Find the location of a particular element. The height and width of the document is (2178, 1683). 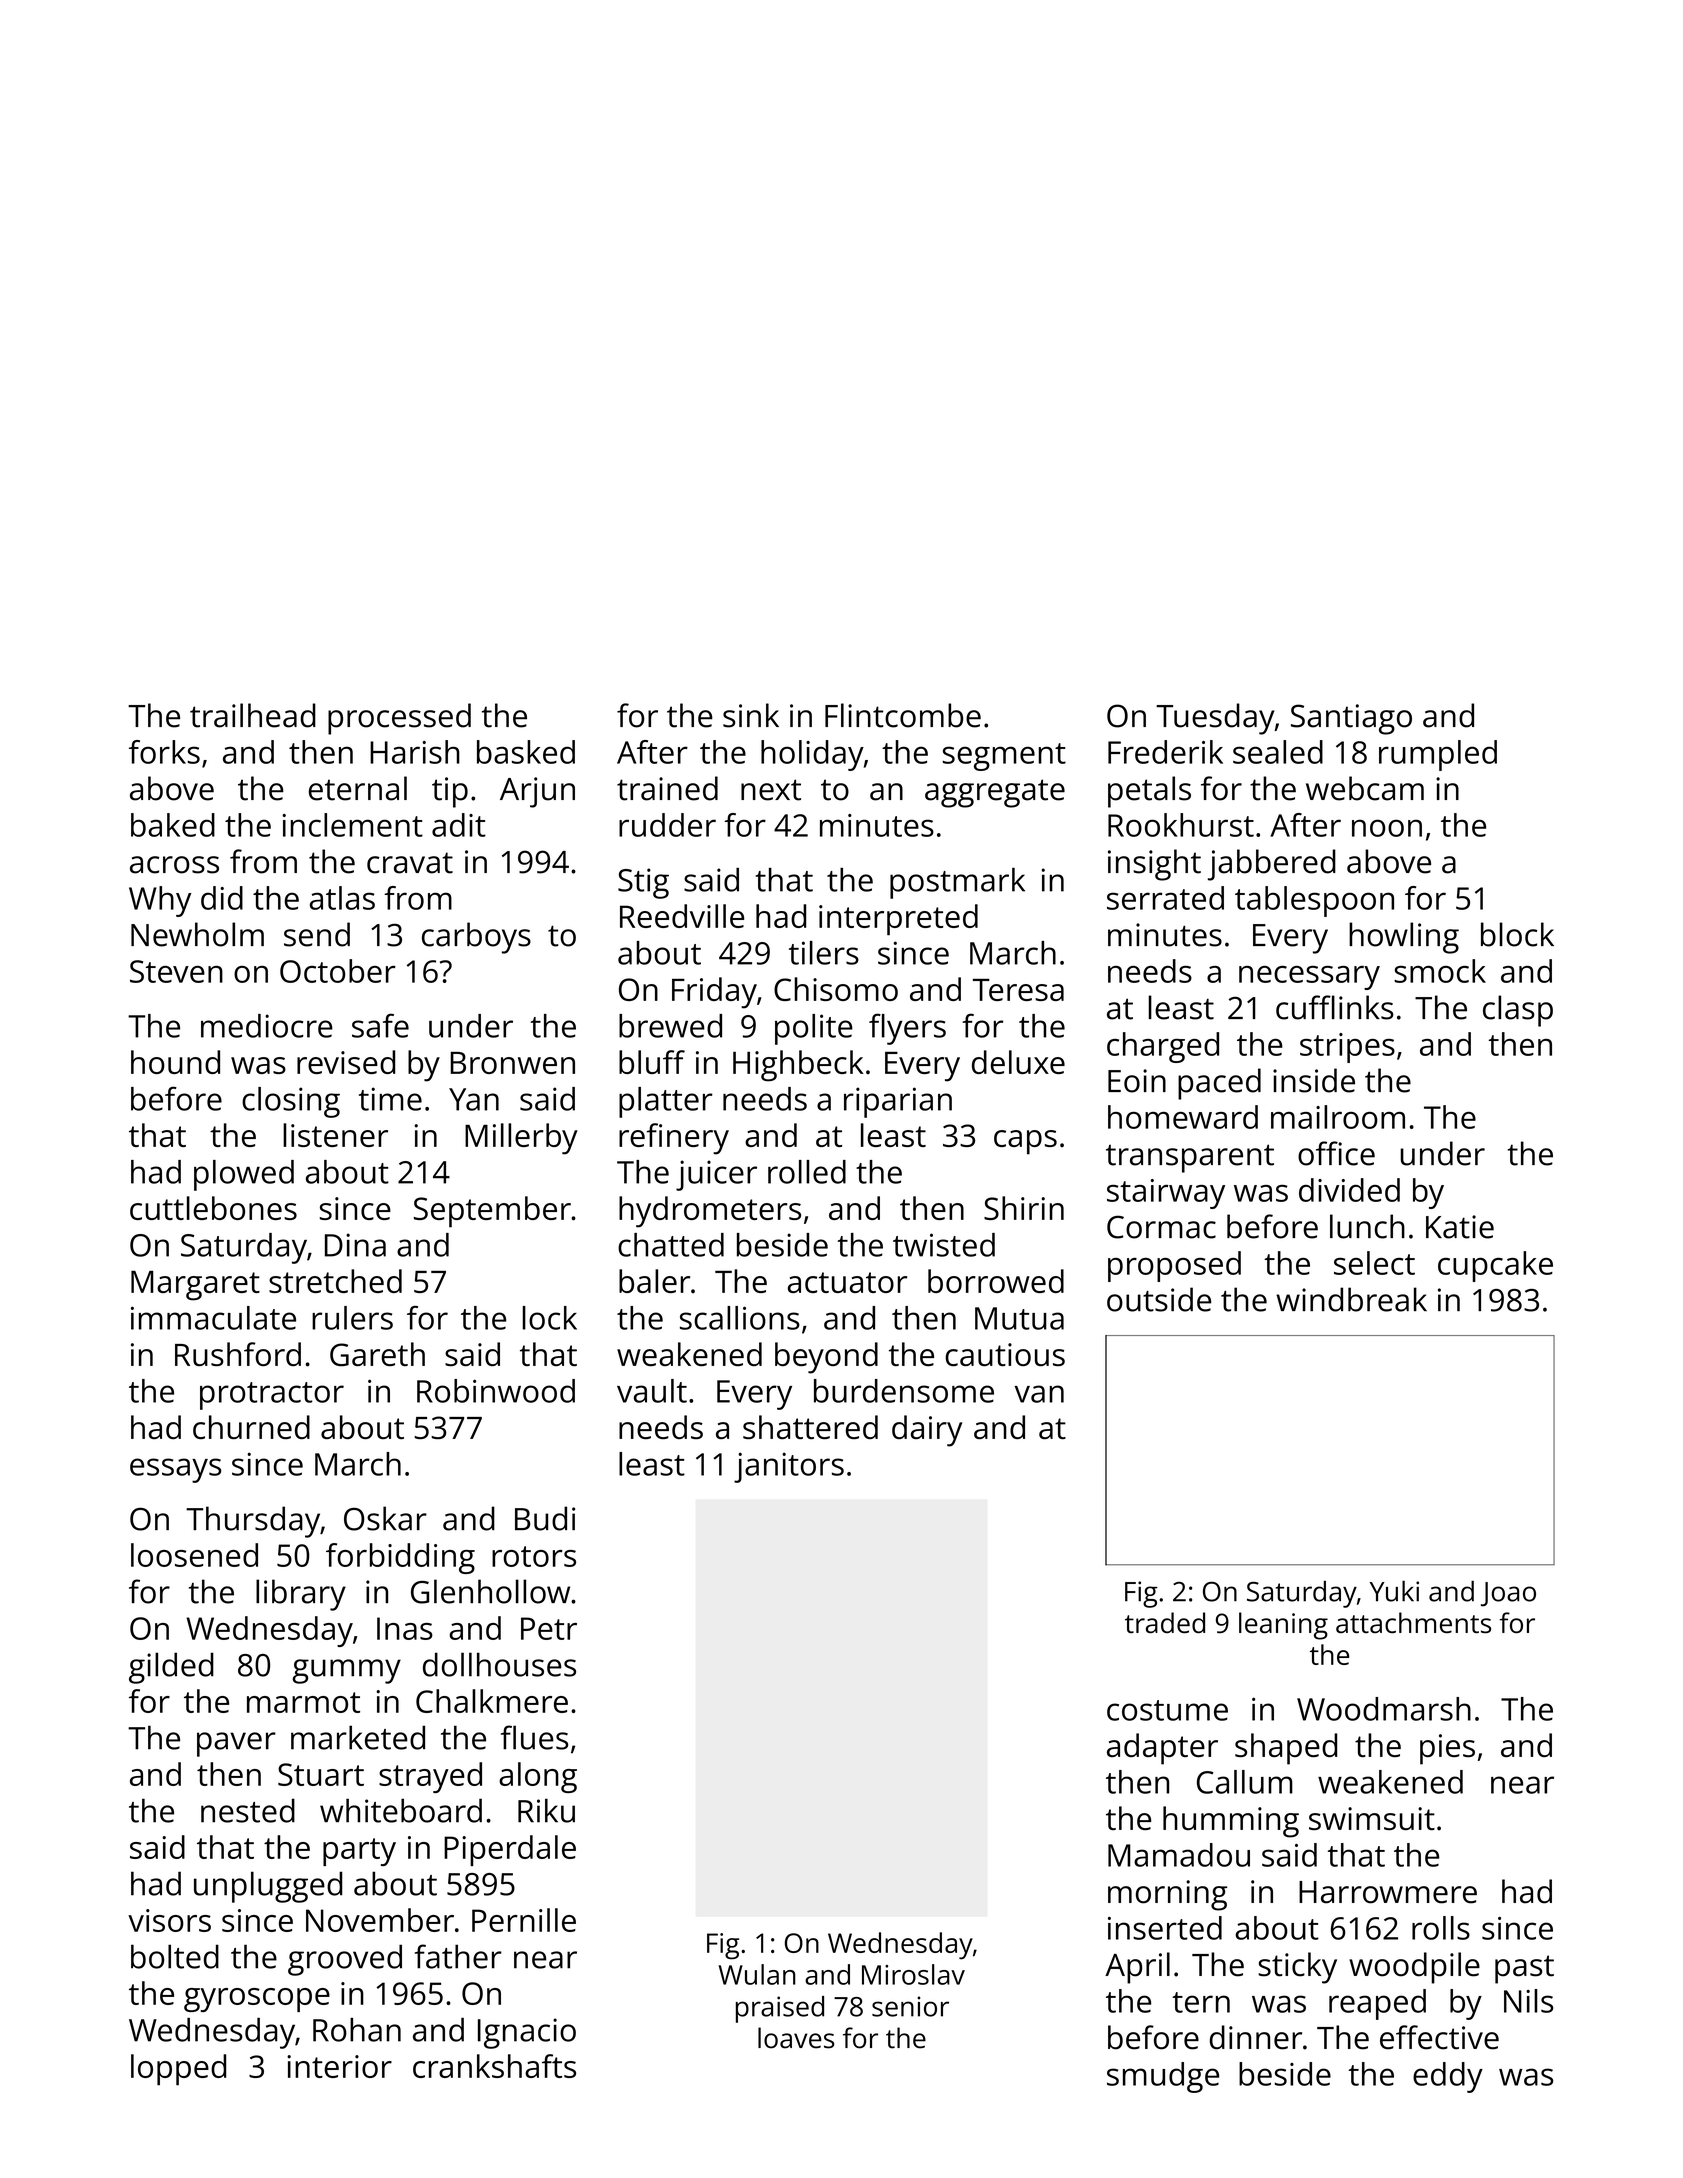

immaculate is located at coordinates (213, 1318).
